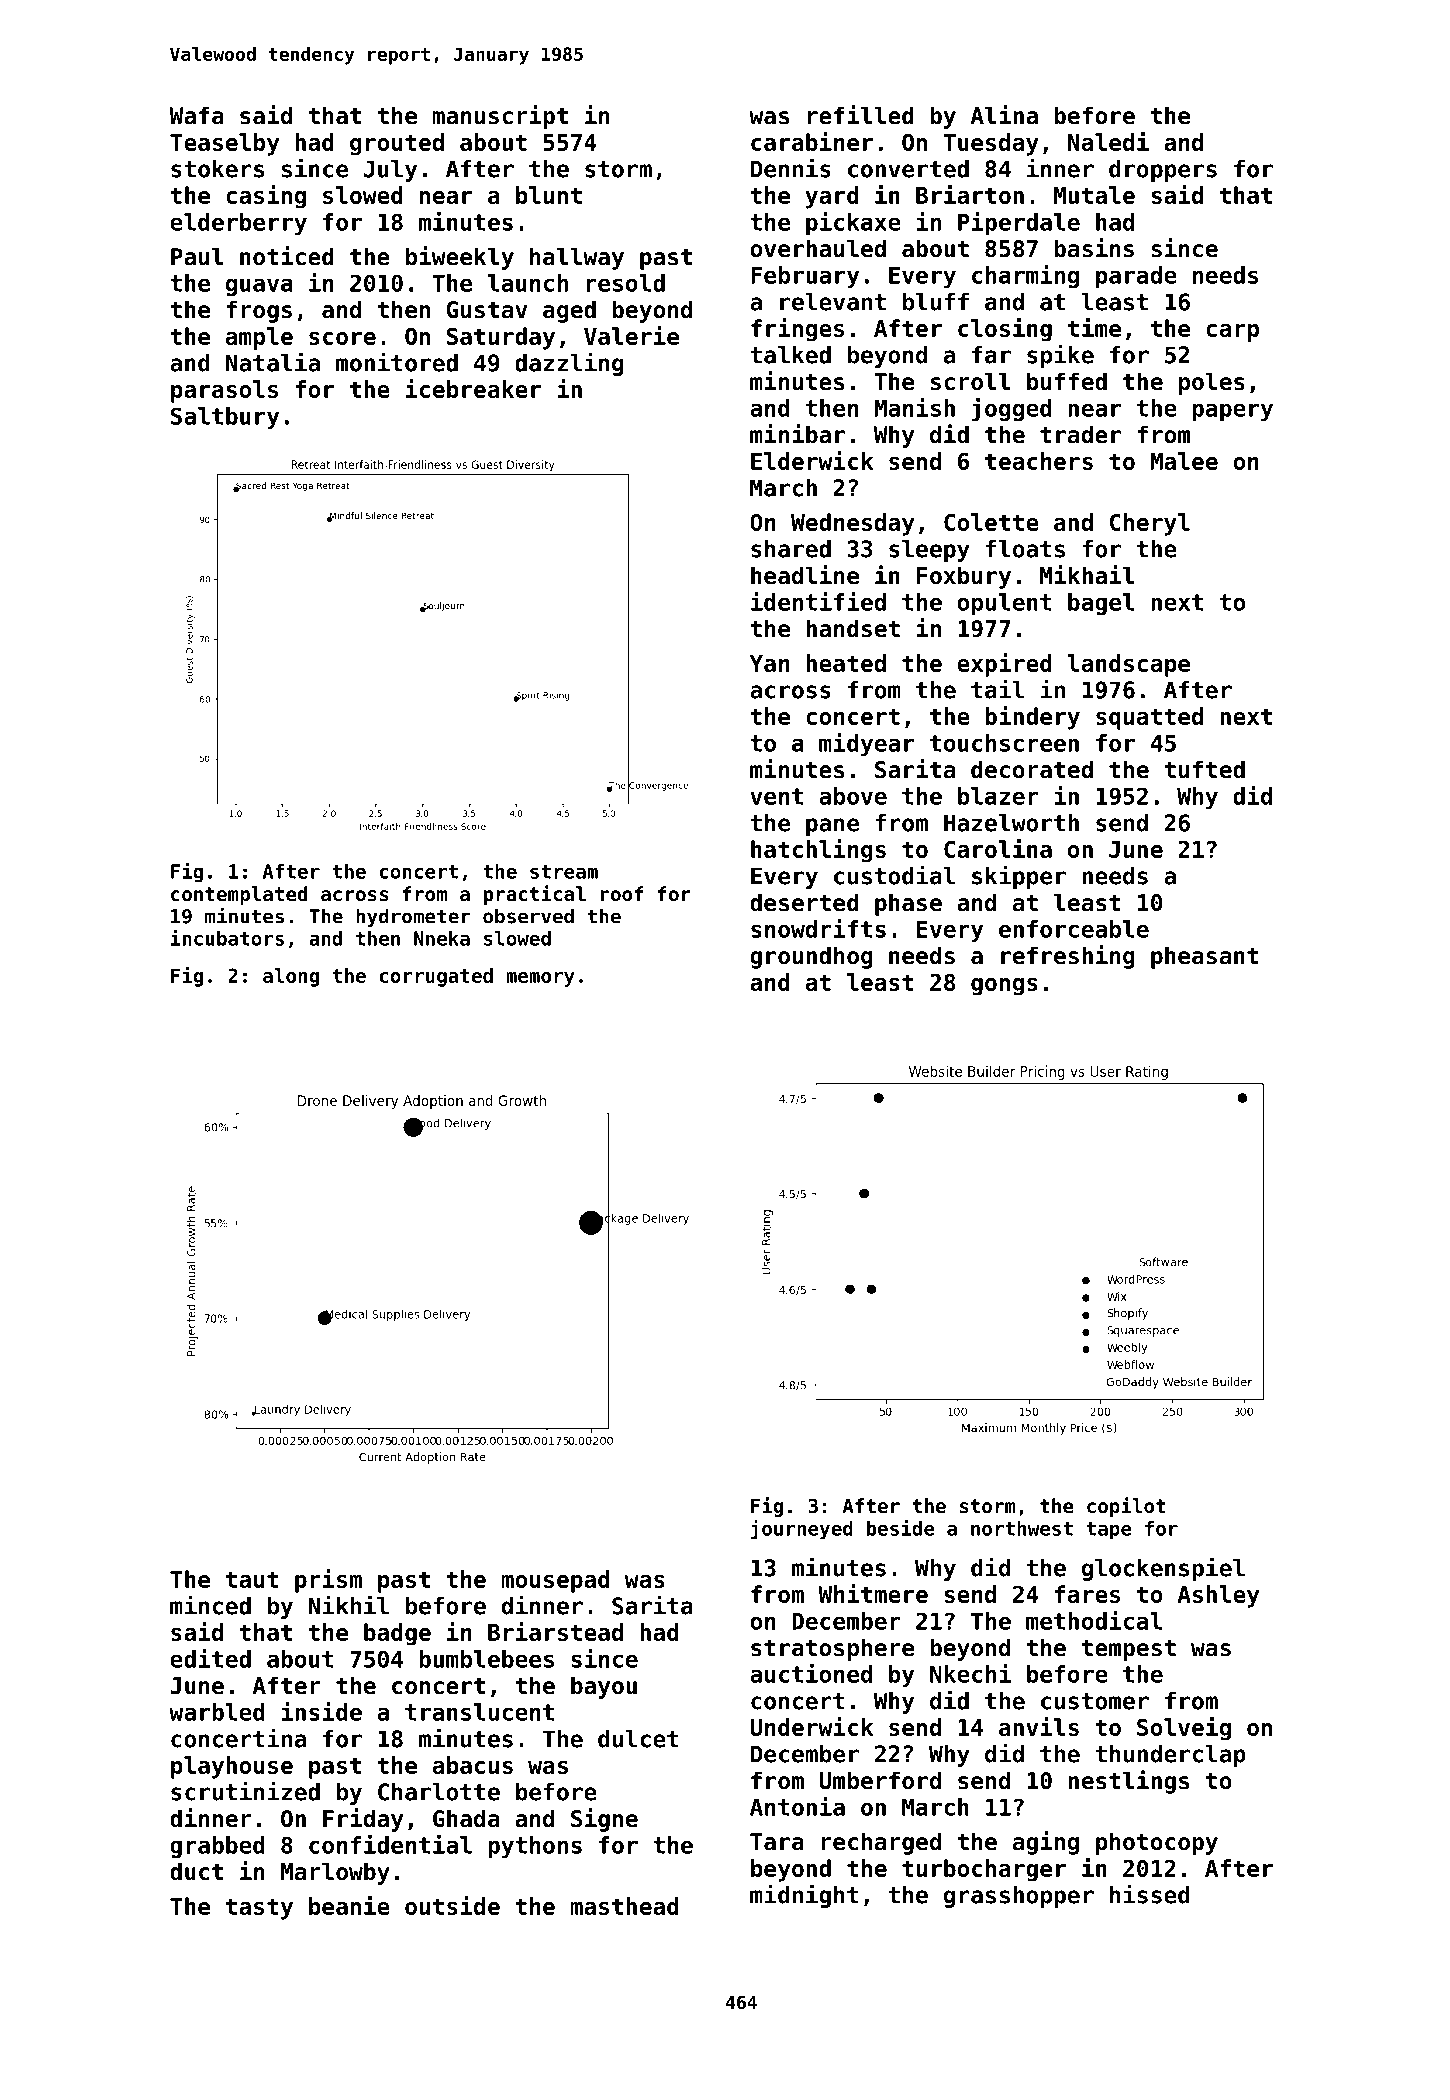  Describe the element at coordinates (442, 938) in the screenshot. I see `Nneka` at that location.
